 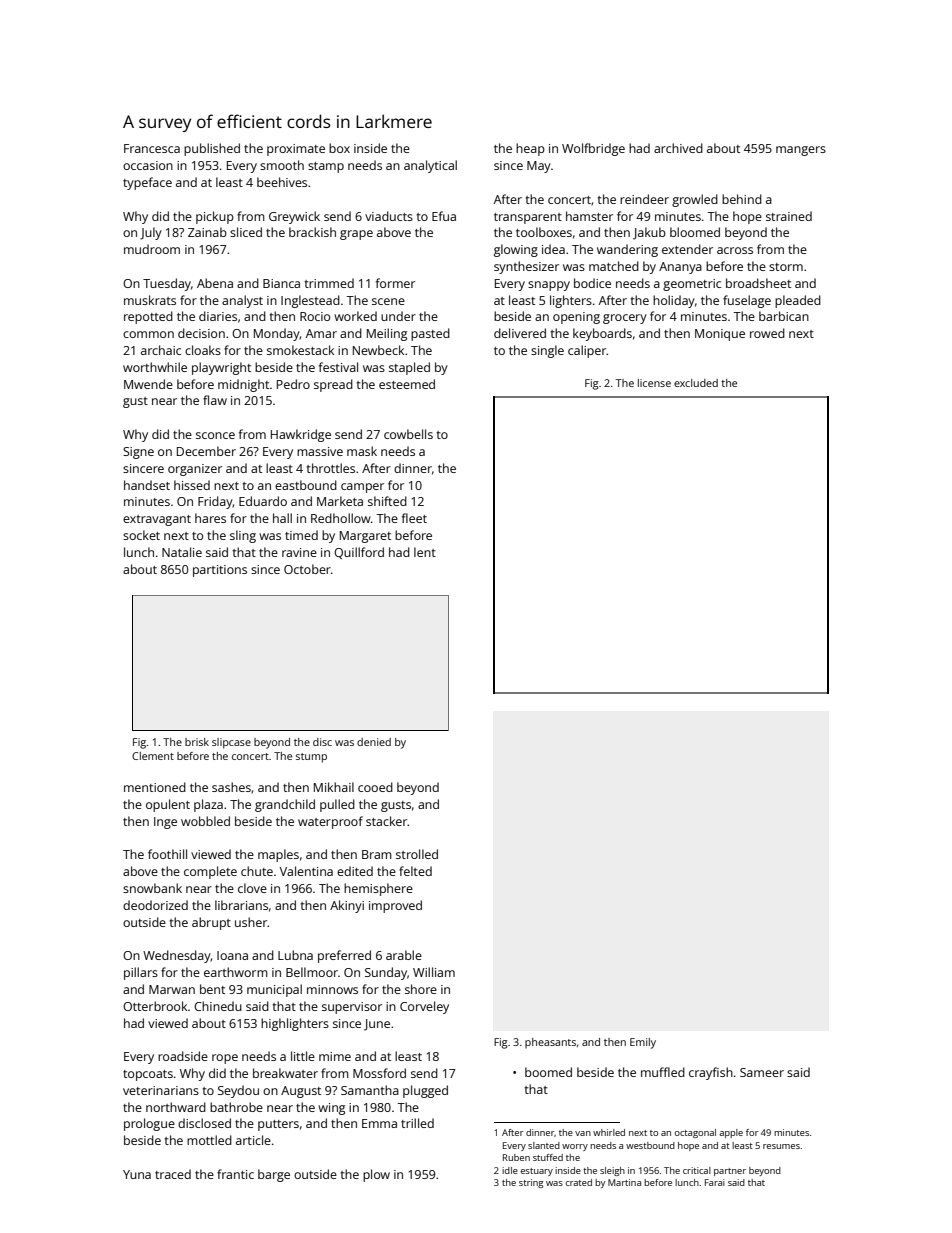 I want to click on snowbank, so click(x=152, y=888).
